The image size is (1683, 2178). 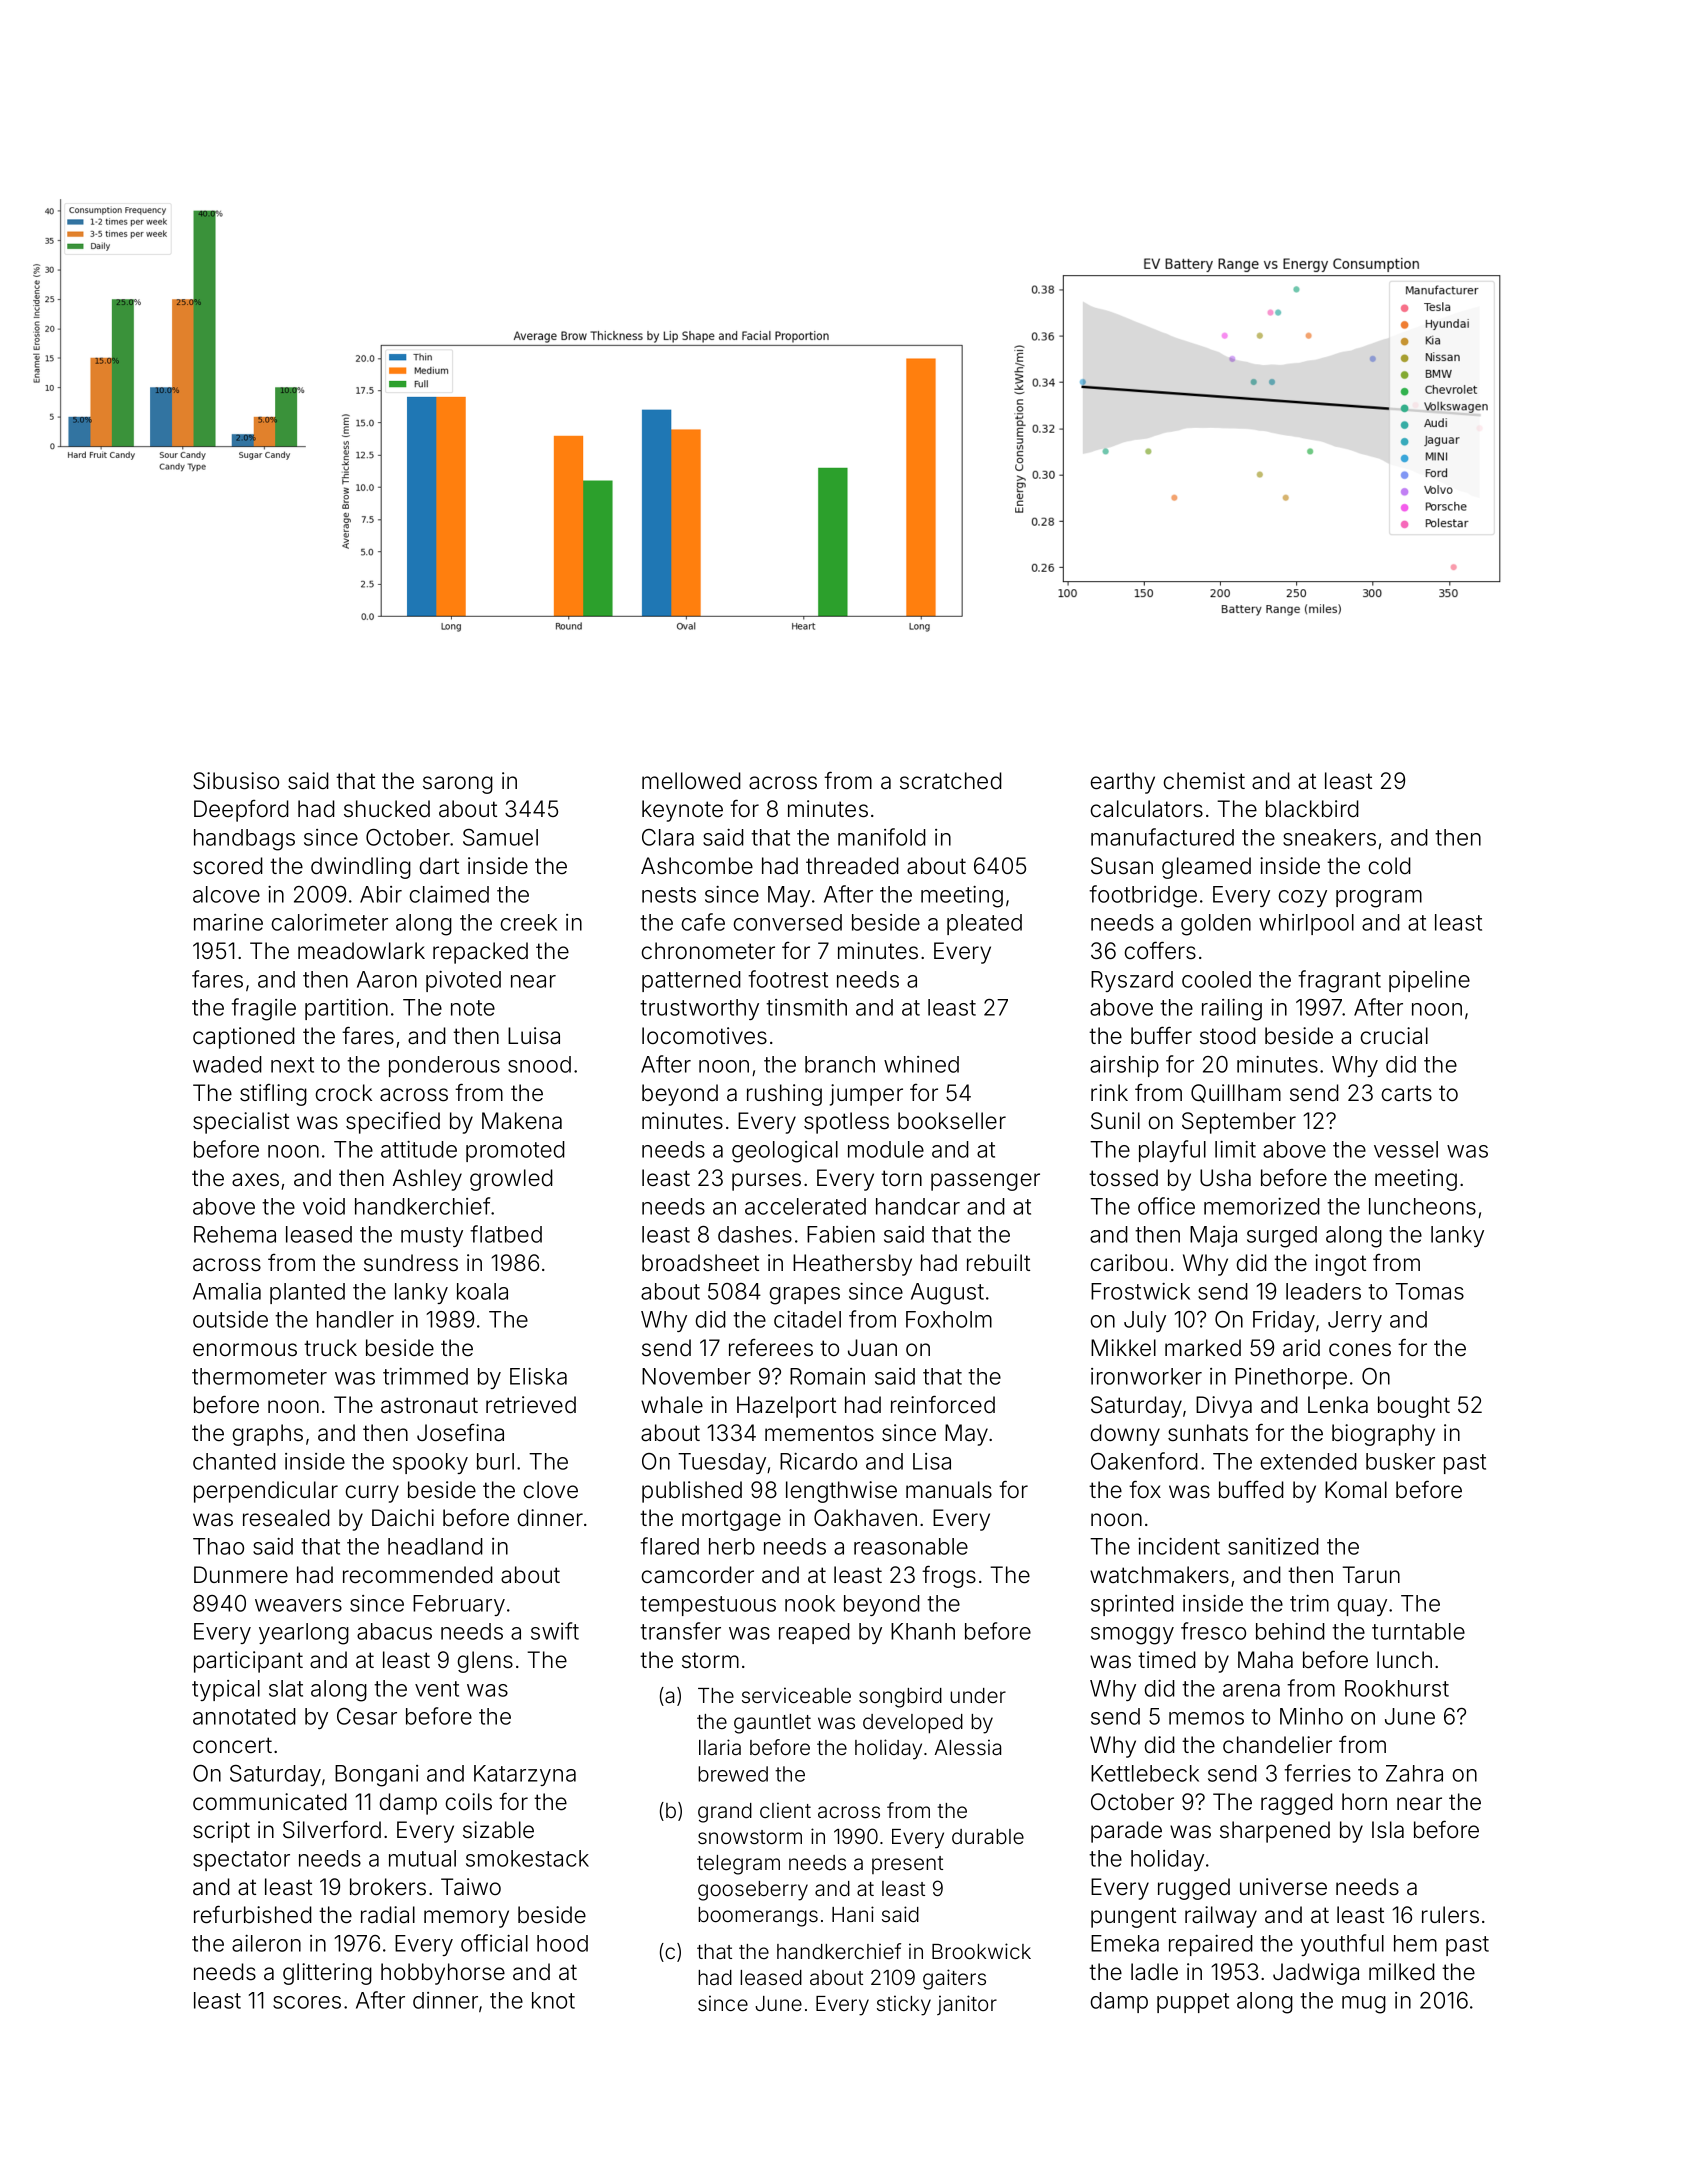 What do you see at coordinates (236, 781) in the screenshot?
I see `Sibusiso` at bounding box center [236, 781].
